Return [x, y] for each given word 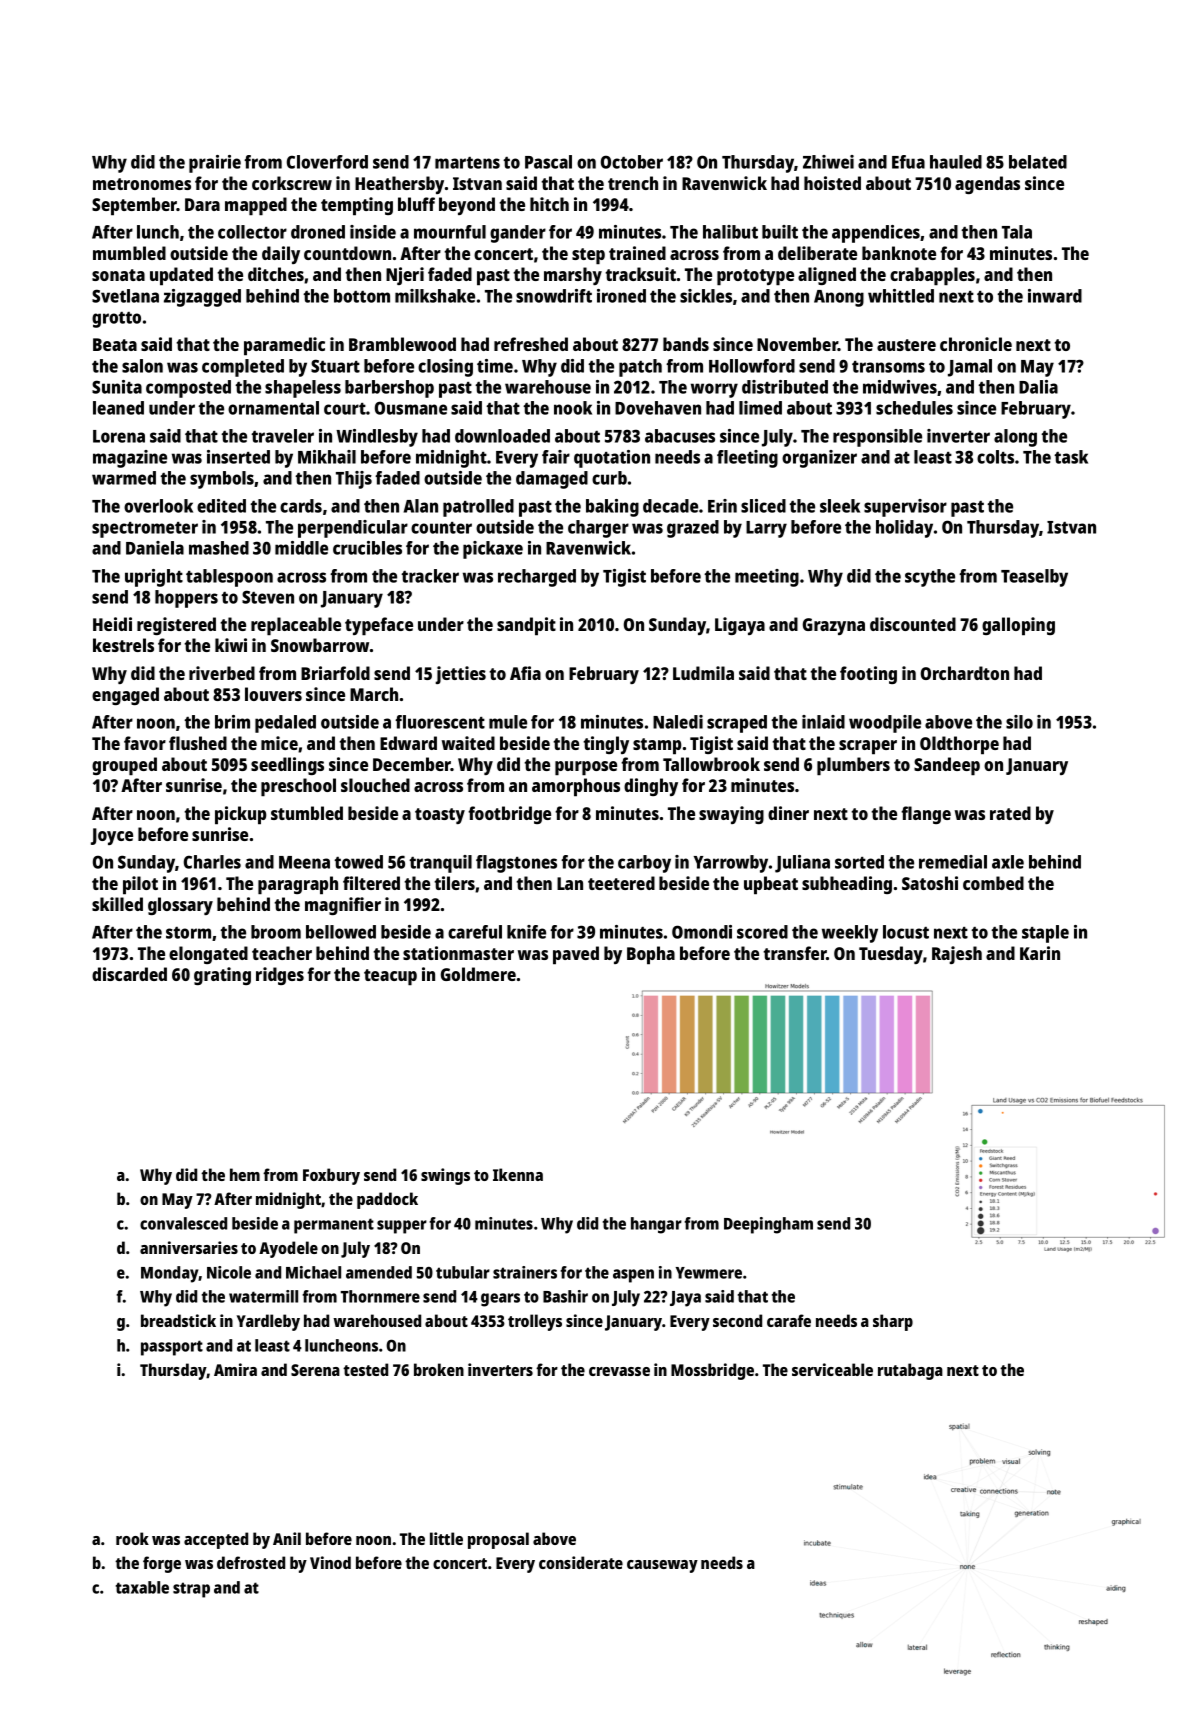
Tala [1017, 232]
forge [162, 1564]
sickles [706, 296]
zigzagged [202, 298]
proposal [498, 1540]
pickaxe [493, 550]
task [1071, 457]
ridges [280, 976]
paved [576, 955]
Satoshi [930, 883]
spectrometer [145, 530]
